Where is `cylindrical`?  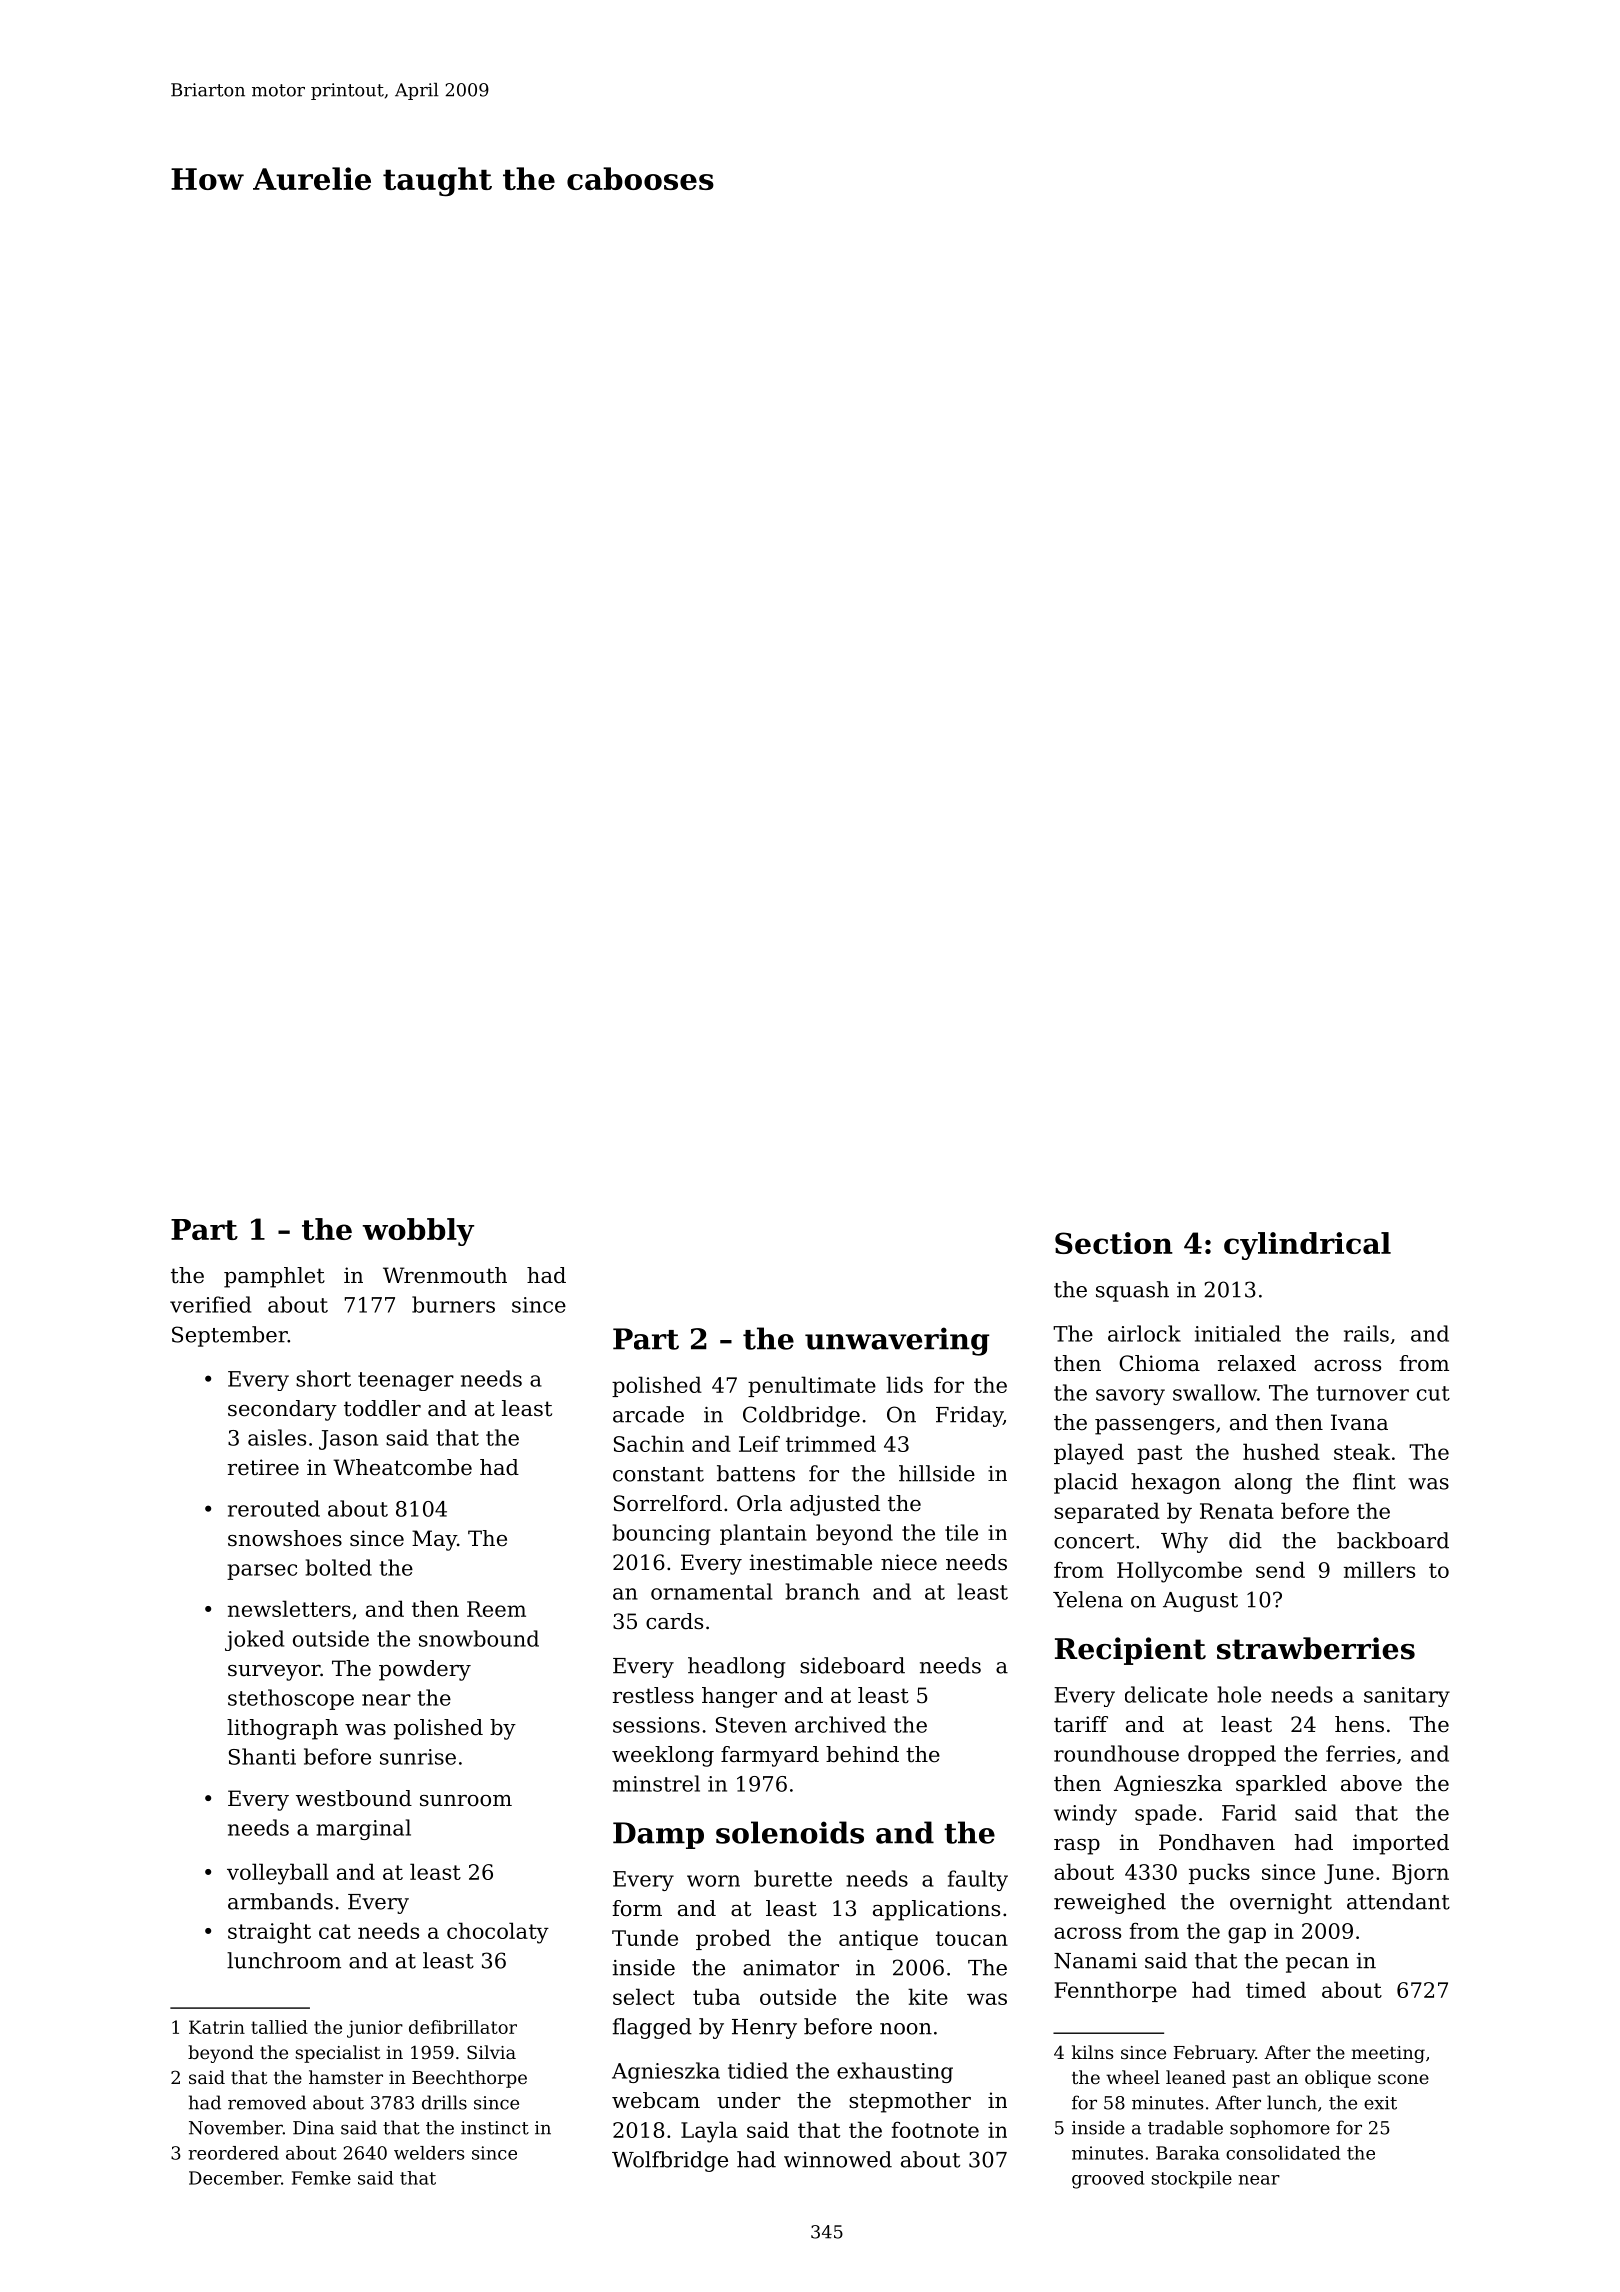
cylindrical is located at coordinates (1307, 1246).
